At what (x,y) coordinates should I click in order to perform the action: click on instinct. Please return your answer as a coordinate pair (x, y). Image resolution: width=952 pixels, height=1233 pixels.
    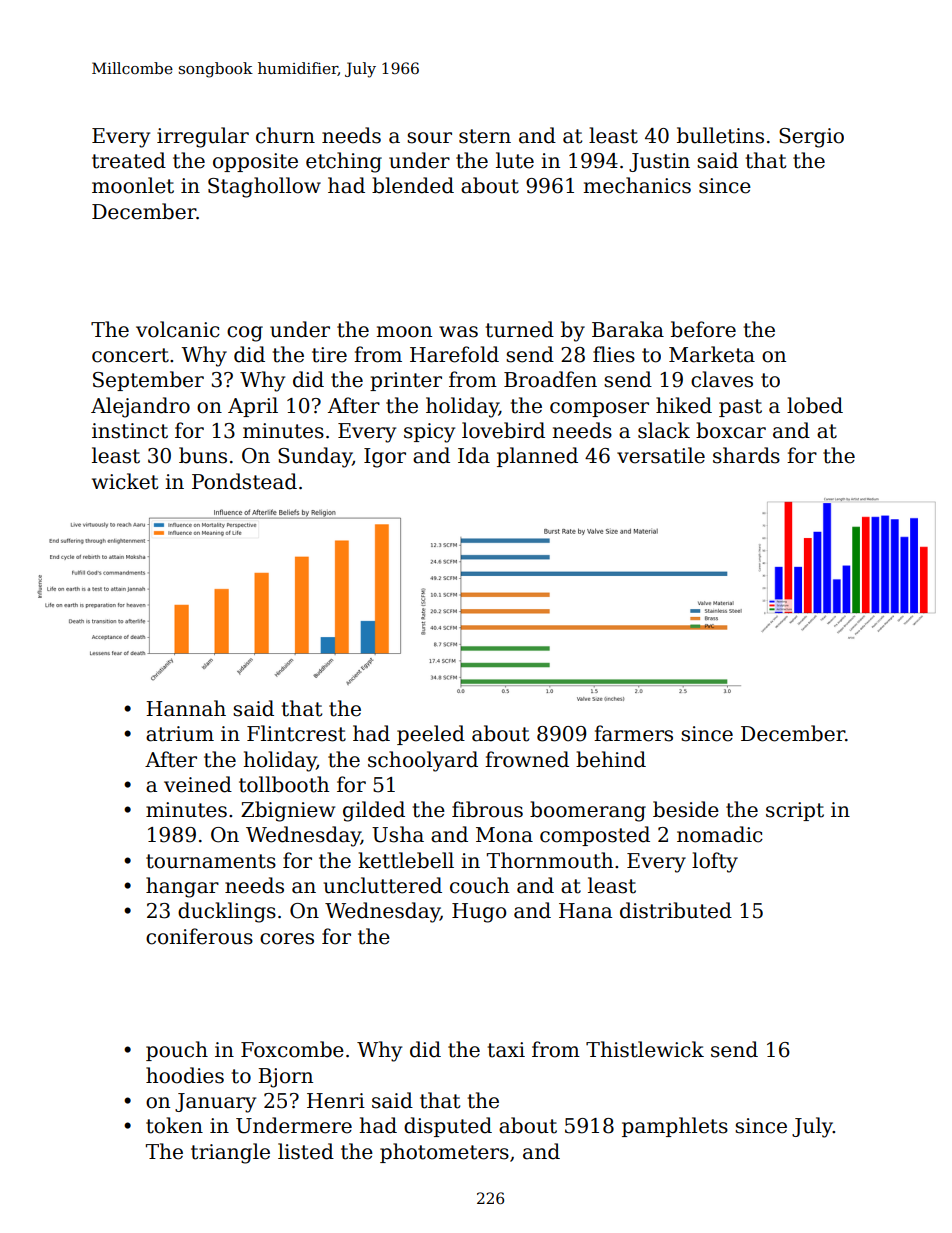
    Looking at the image, I should click on (130, 431).
